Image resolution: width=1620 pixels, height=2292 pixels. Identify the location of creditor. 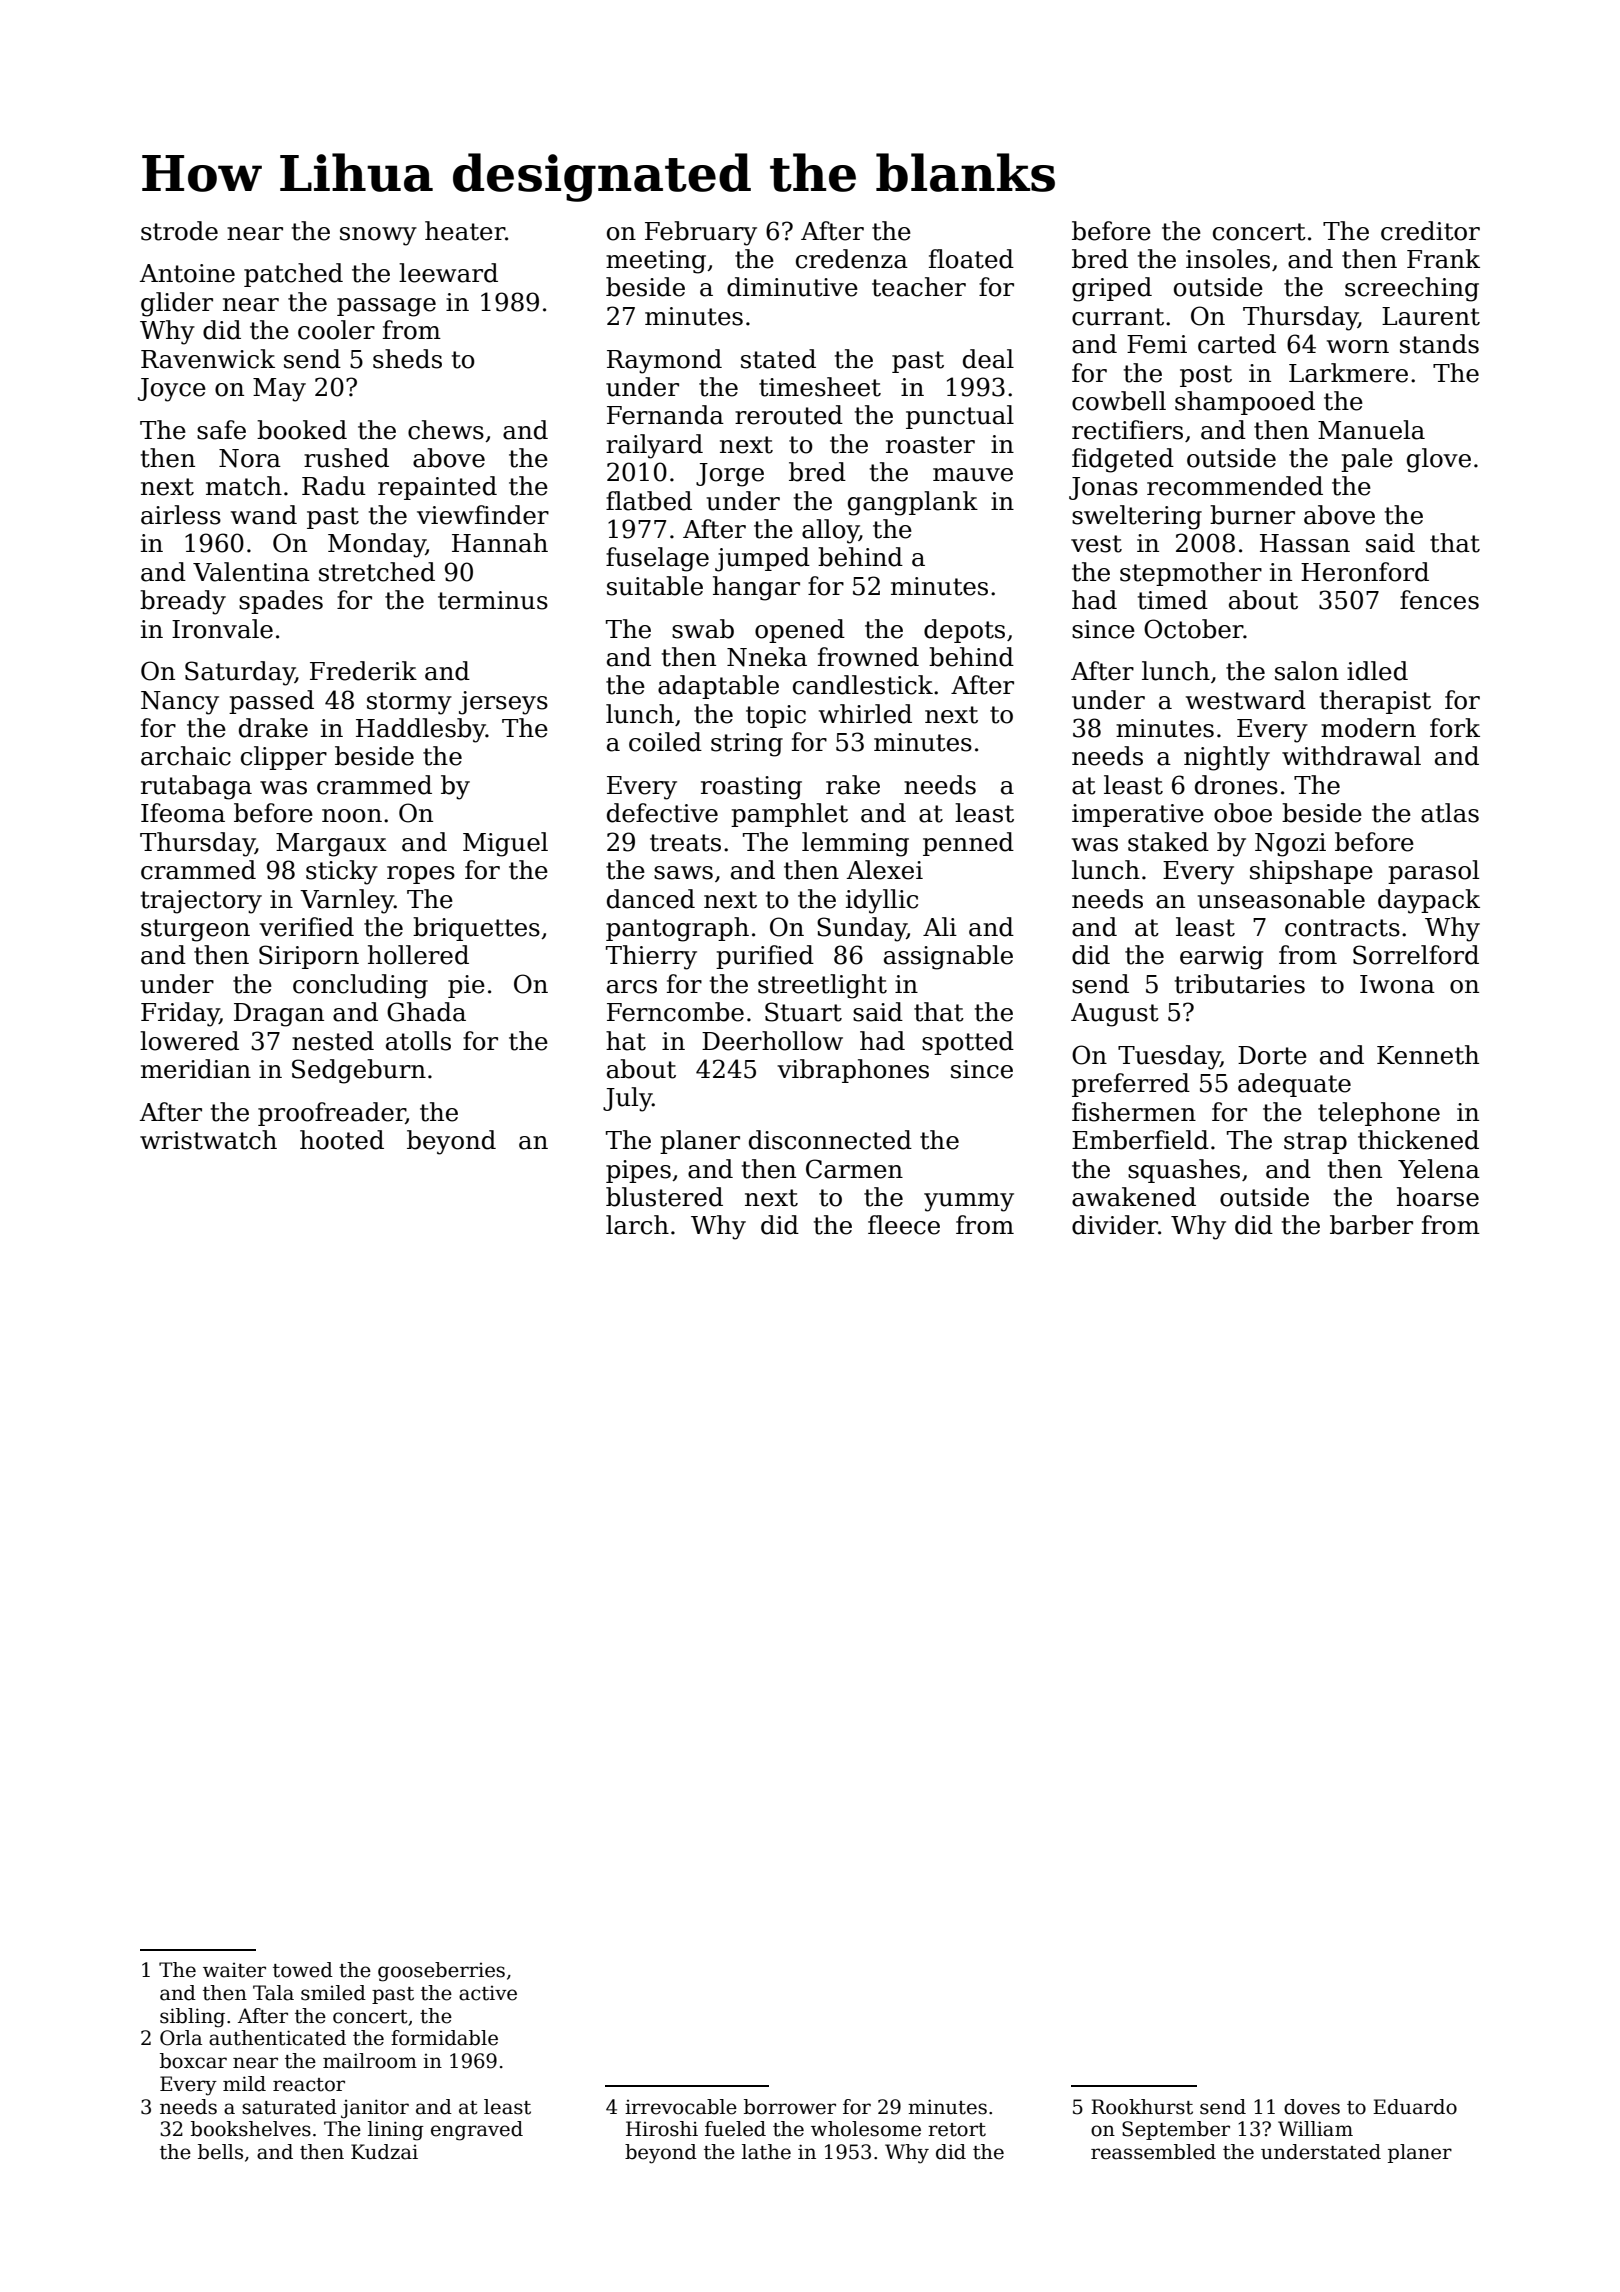
(1430, 231).
